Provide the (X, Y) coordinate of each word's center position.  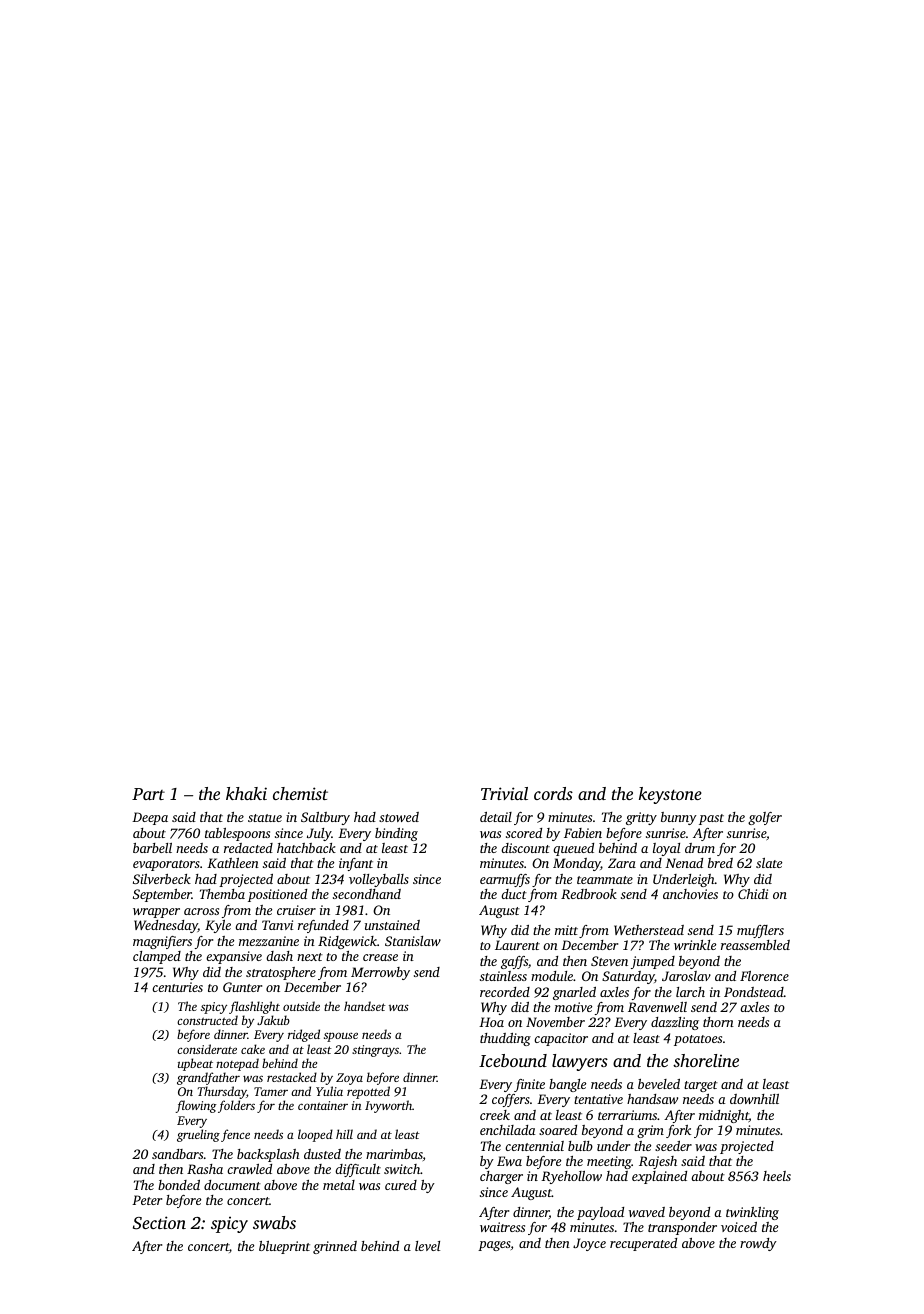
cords (553, 793)
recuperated (643, 1244)
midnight (724, 1116)
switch (402, 1169)
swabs (274, 1222)
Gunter (242, 987)
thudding (505, 1039)
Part (148, 794)
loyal (666, 849)
